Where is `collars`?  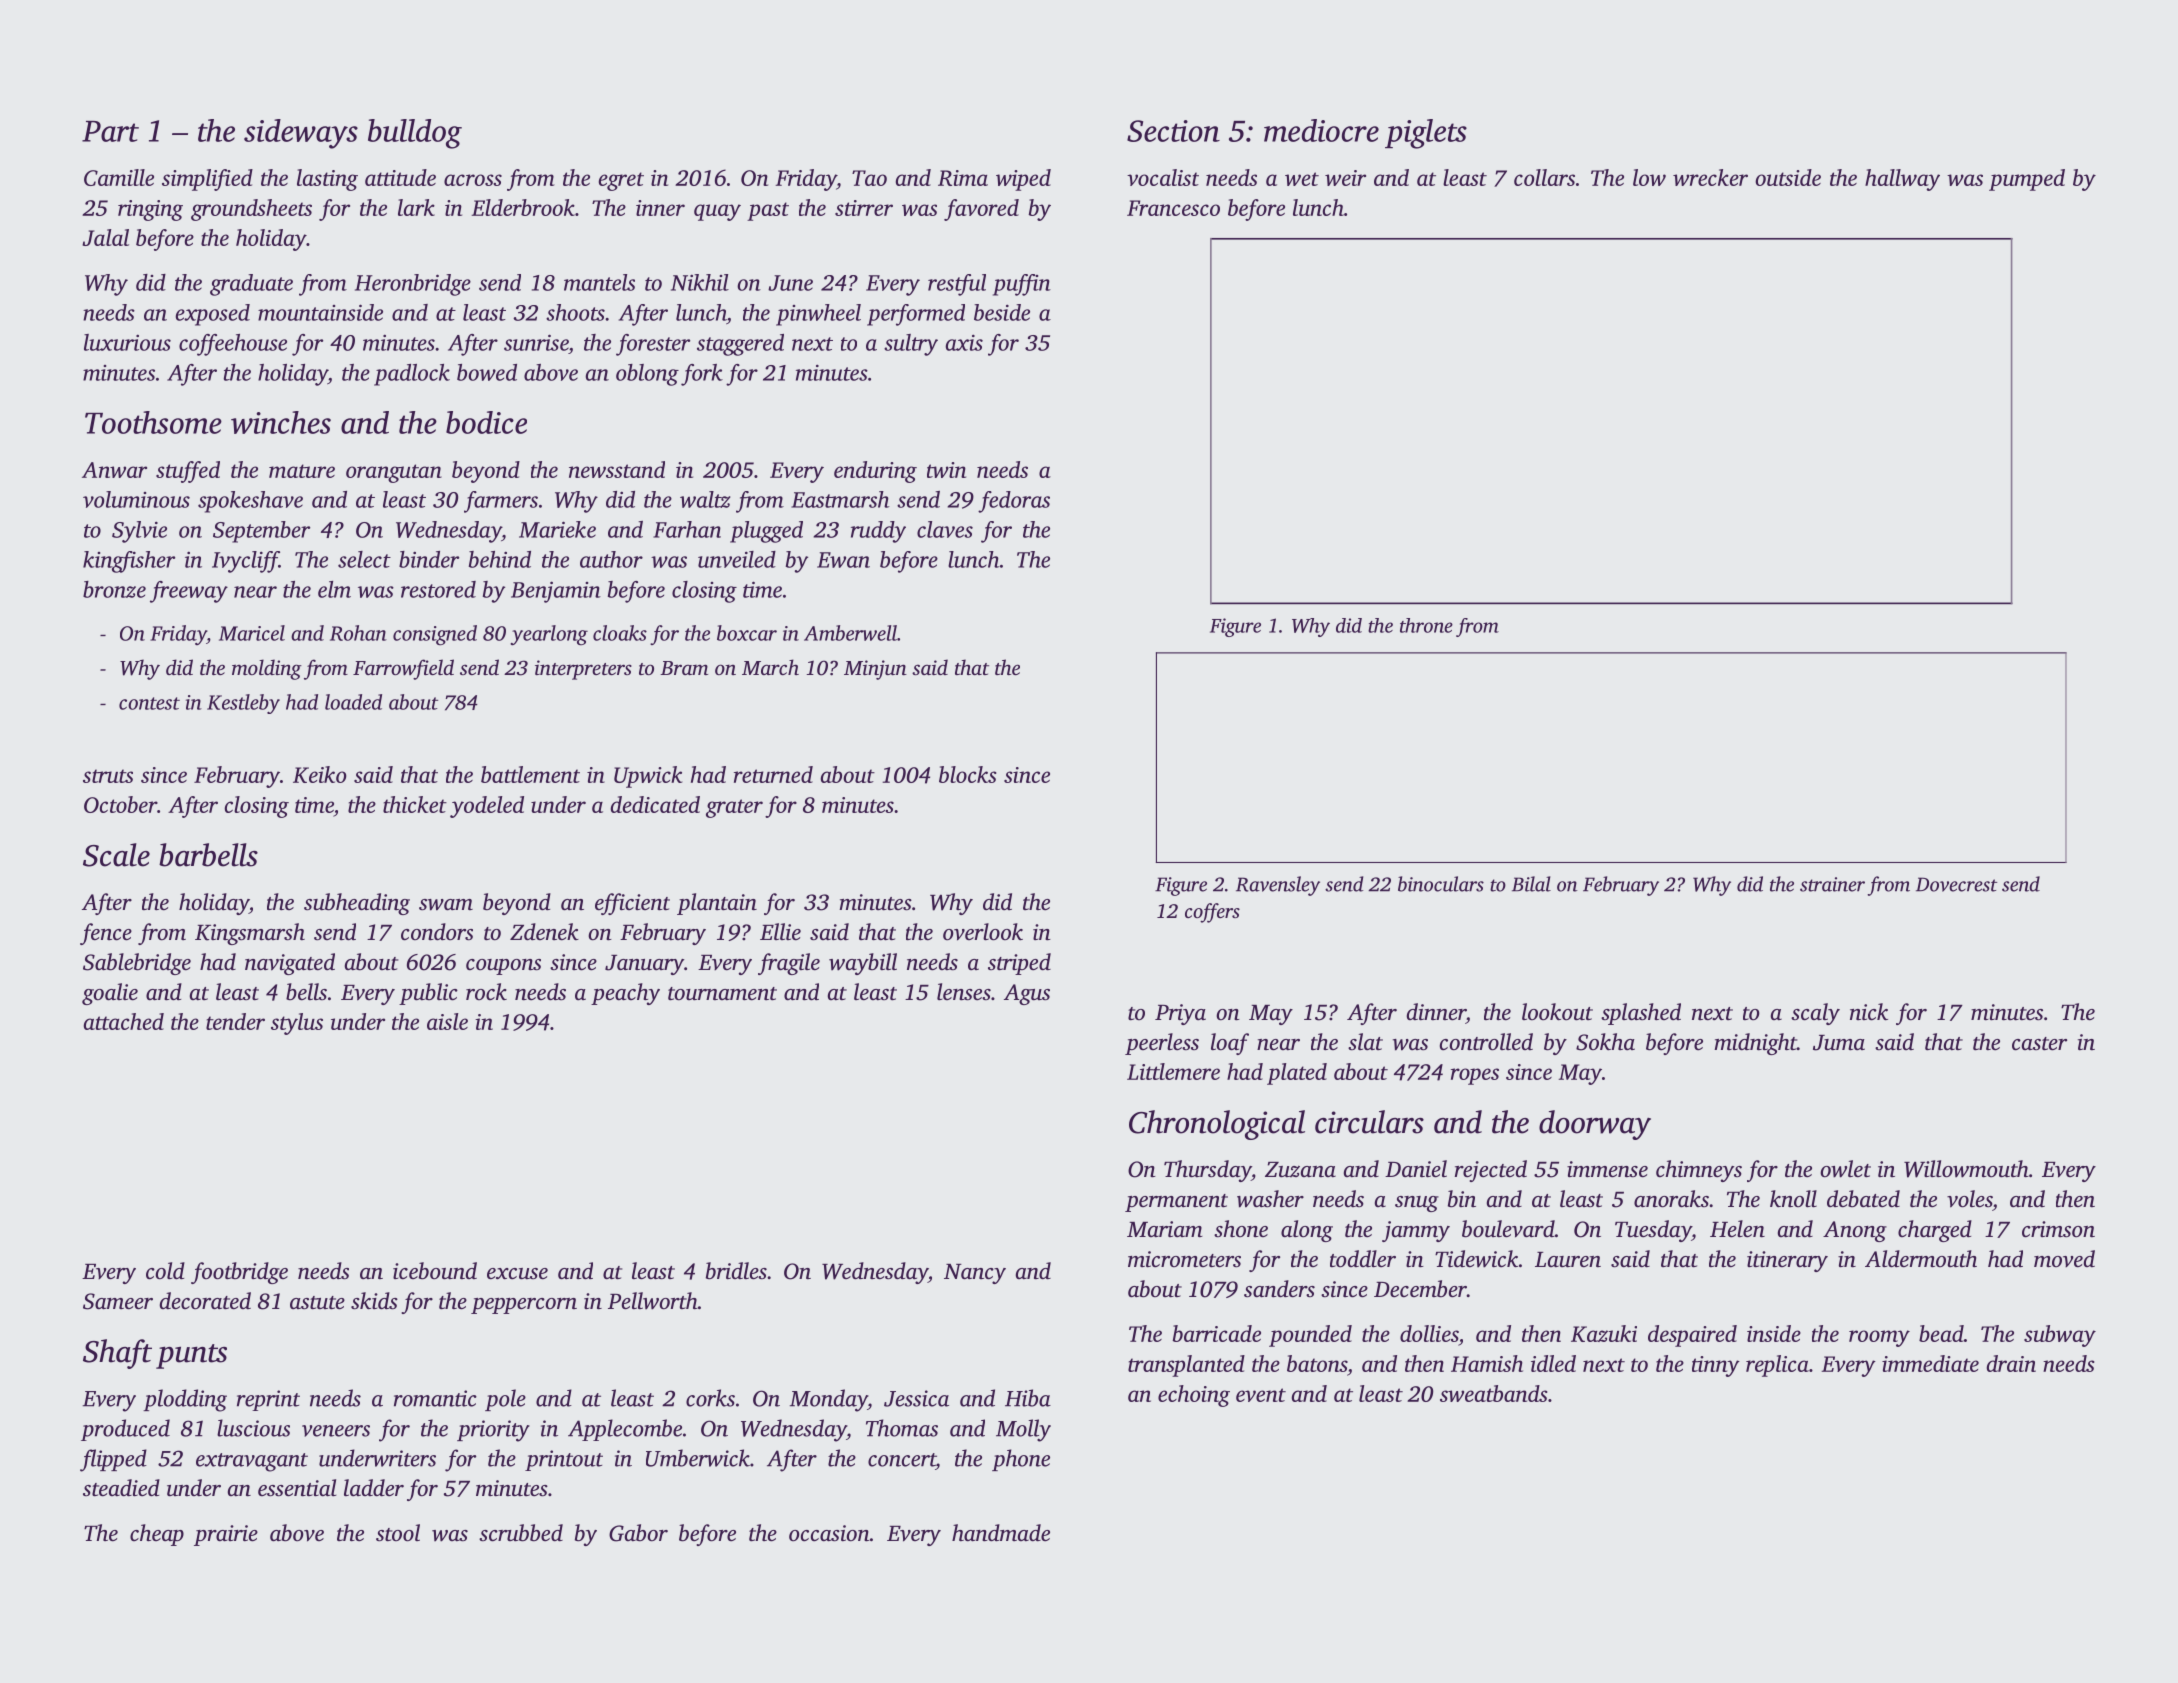
collars is located at coordinates (1544, 177).
